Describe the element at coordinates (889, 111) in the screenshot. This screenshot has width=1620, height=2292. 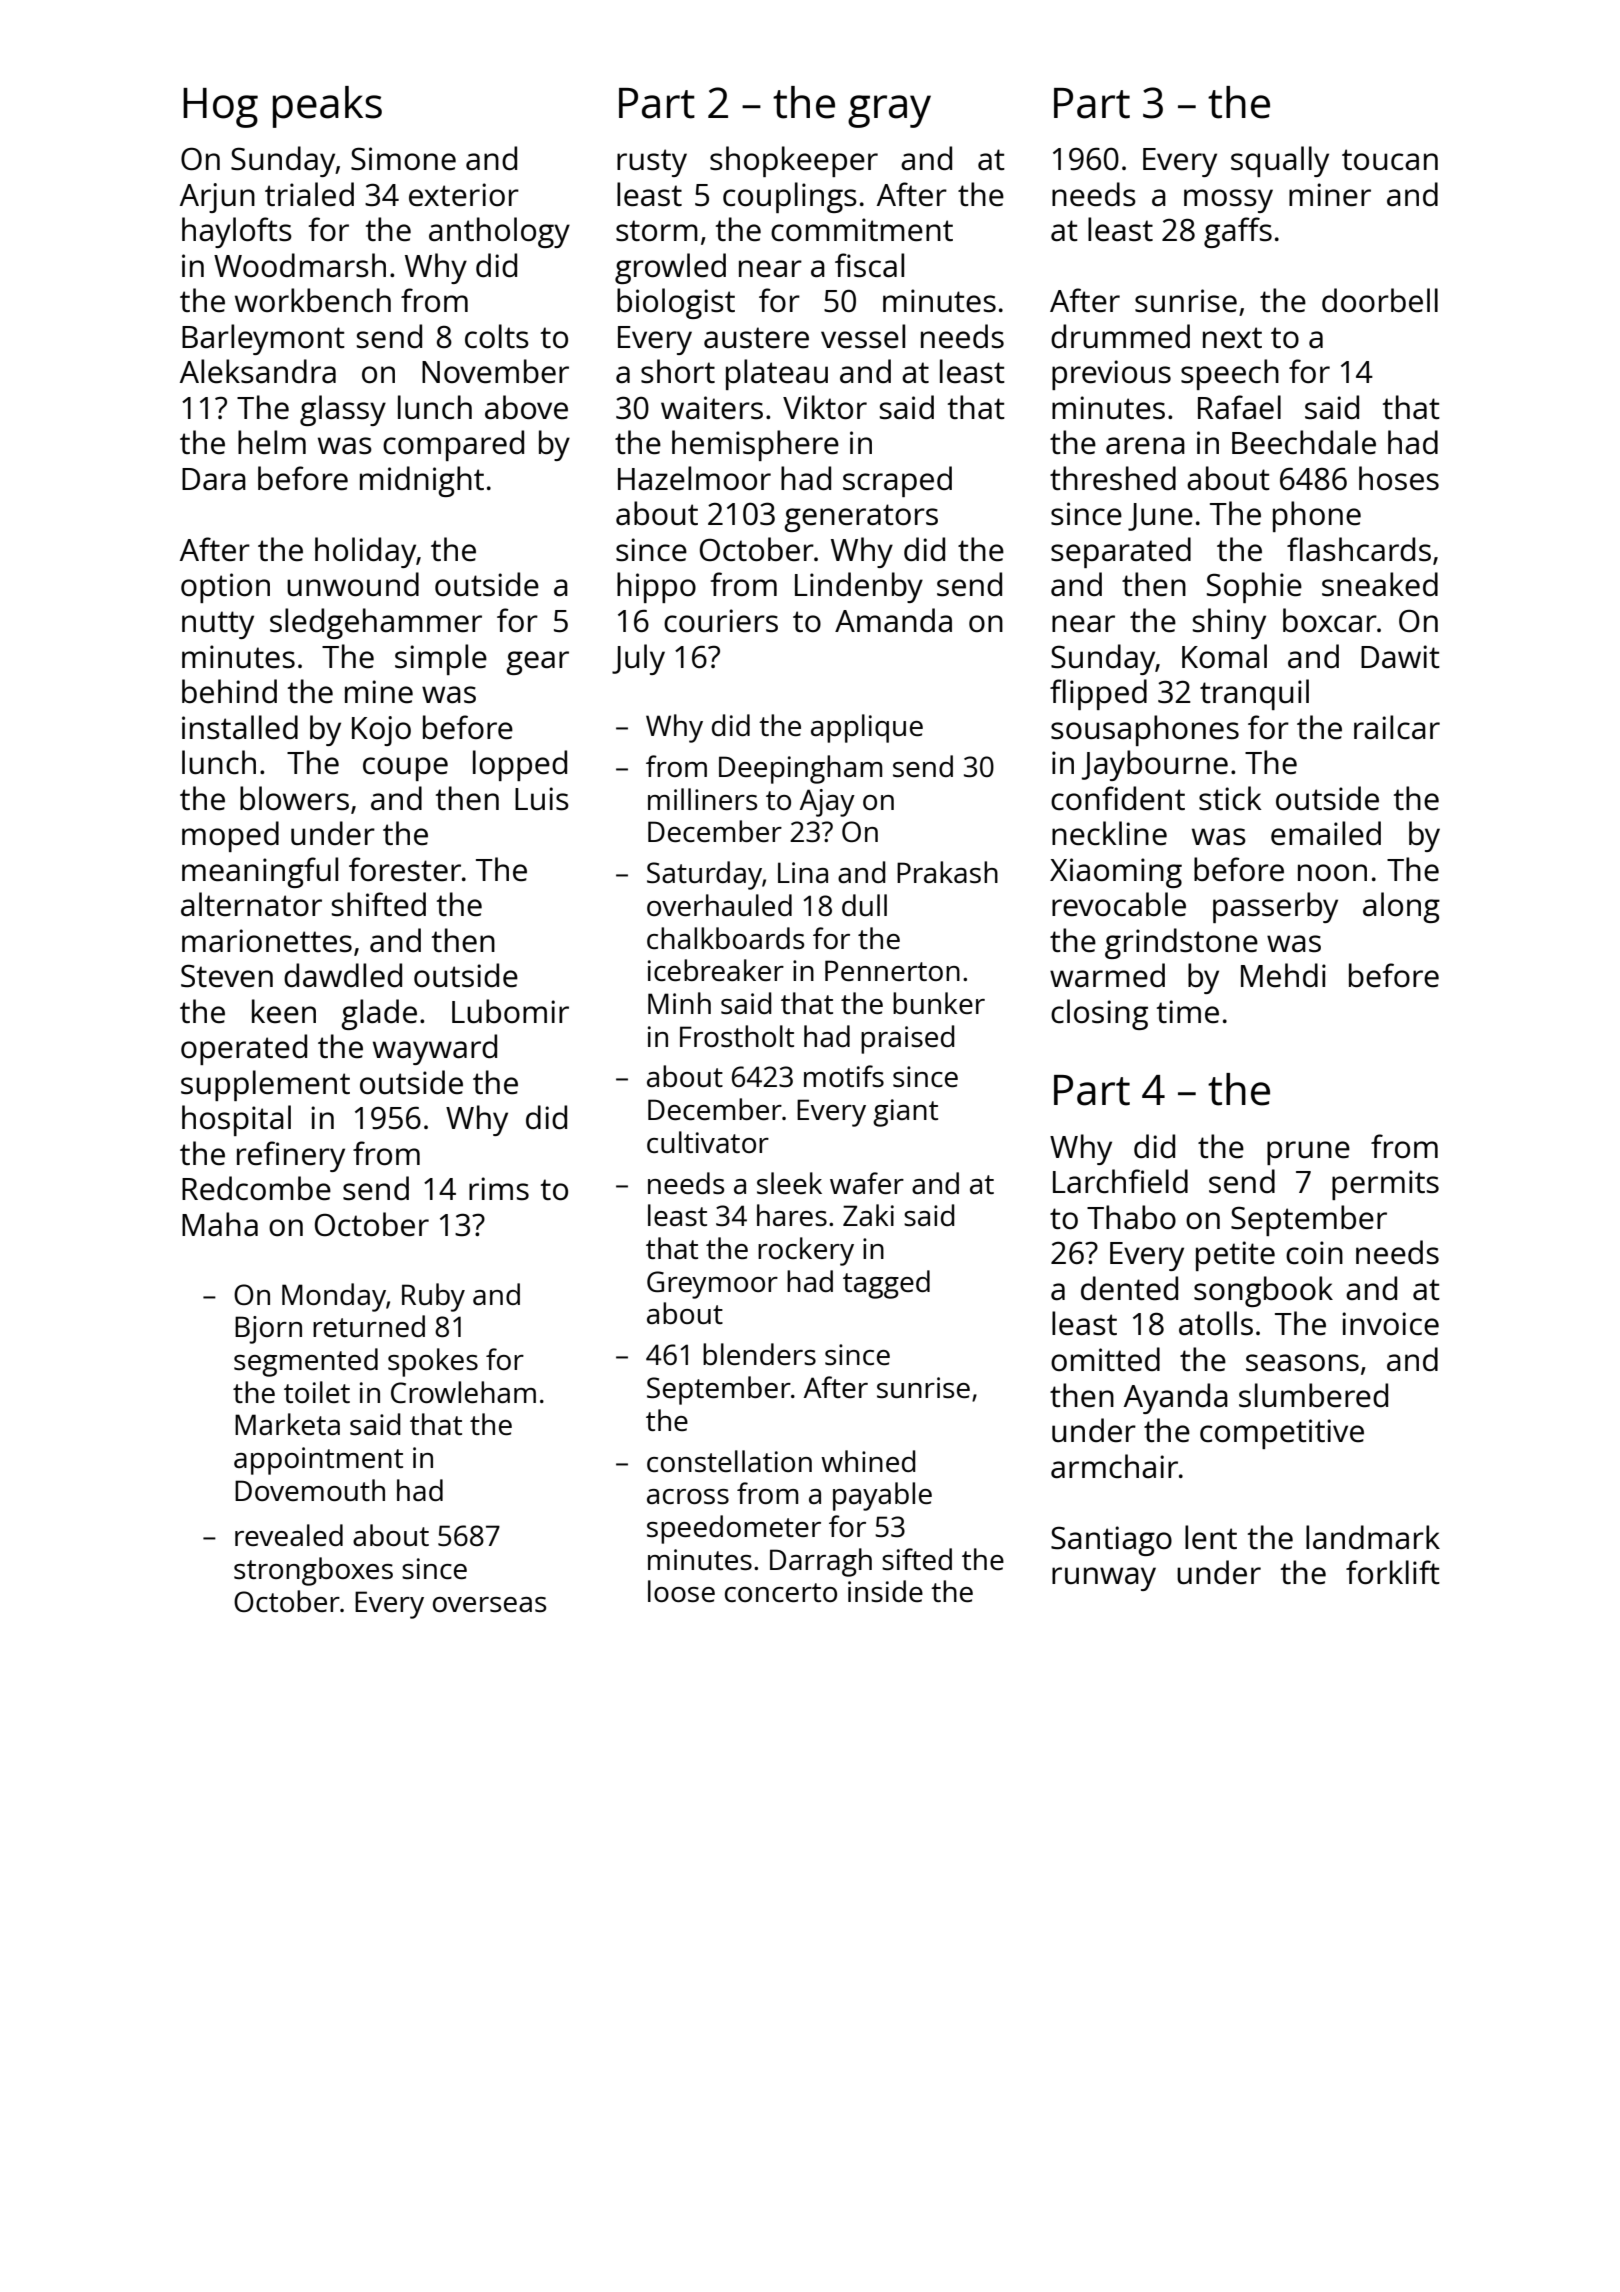
I see `gray` at that location.
